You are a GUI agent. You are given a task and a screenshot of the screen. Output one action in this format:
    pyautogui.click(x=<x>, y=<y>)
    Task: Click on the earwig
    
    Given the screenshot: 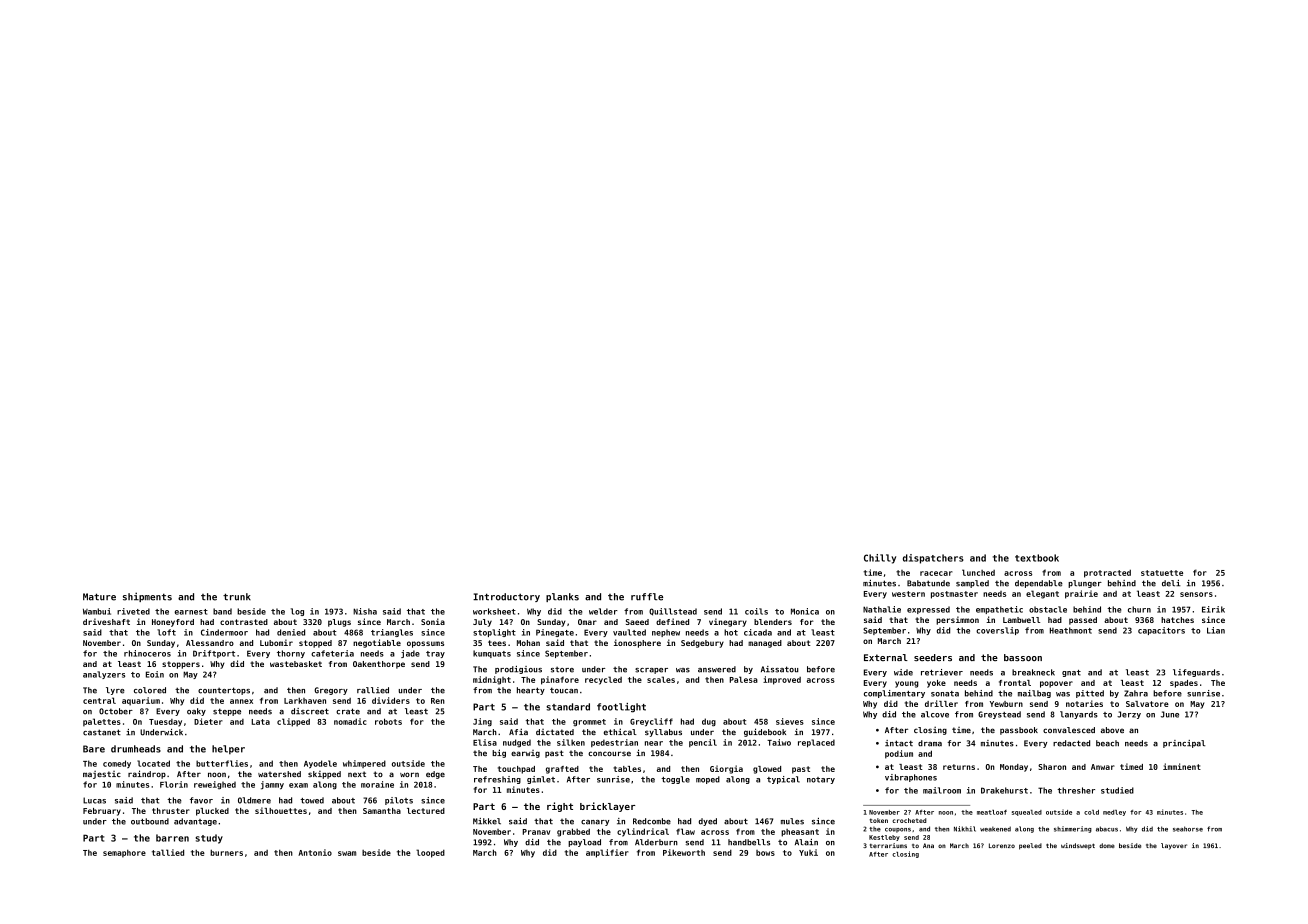 What is the action you would take?
    pyautogui.click(x=525, y=754)
